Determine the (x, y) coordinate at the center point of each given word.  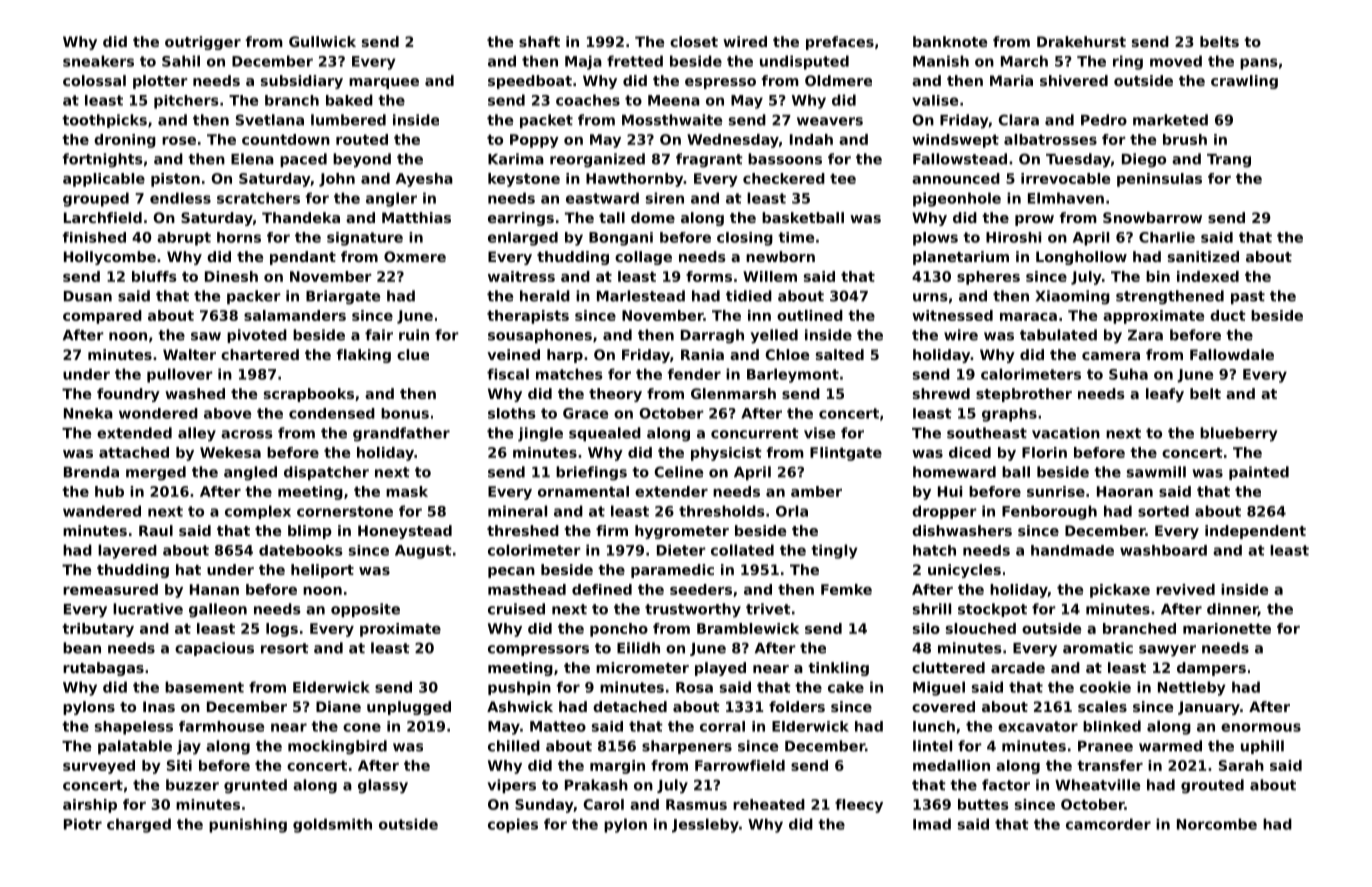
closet (694, 41)
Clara (1019, 120)
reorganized (597, 160)
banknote (950, 41)
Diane (338, 706)
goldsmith (332, 825)
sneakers (98, 61)
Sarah (1241, 765)
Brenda (91, 472)
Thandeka (301, 217)
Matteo (558, 726)
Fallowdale (1232, 354)
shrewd (941, 393)
